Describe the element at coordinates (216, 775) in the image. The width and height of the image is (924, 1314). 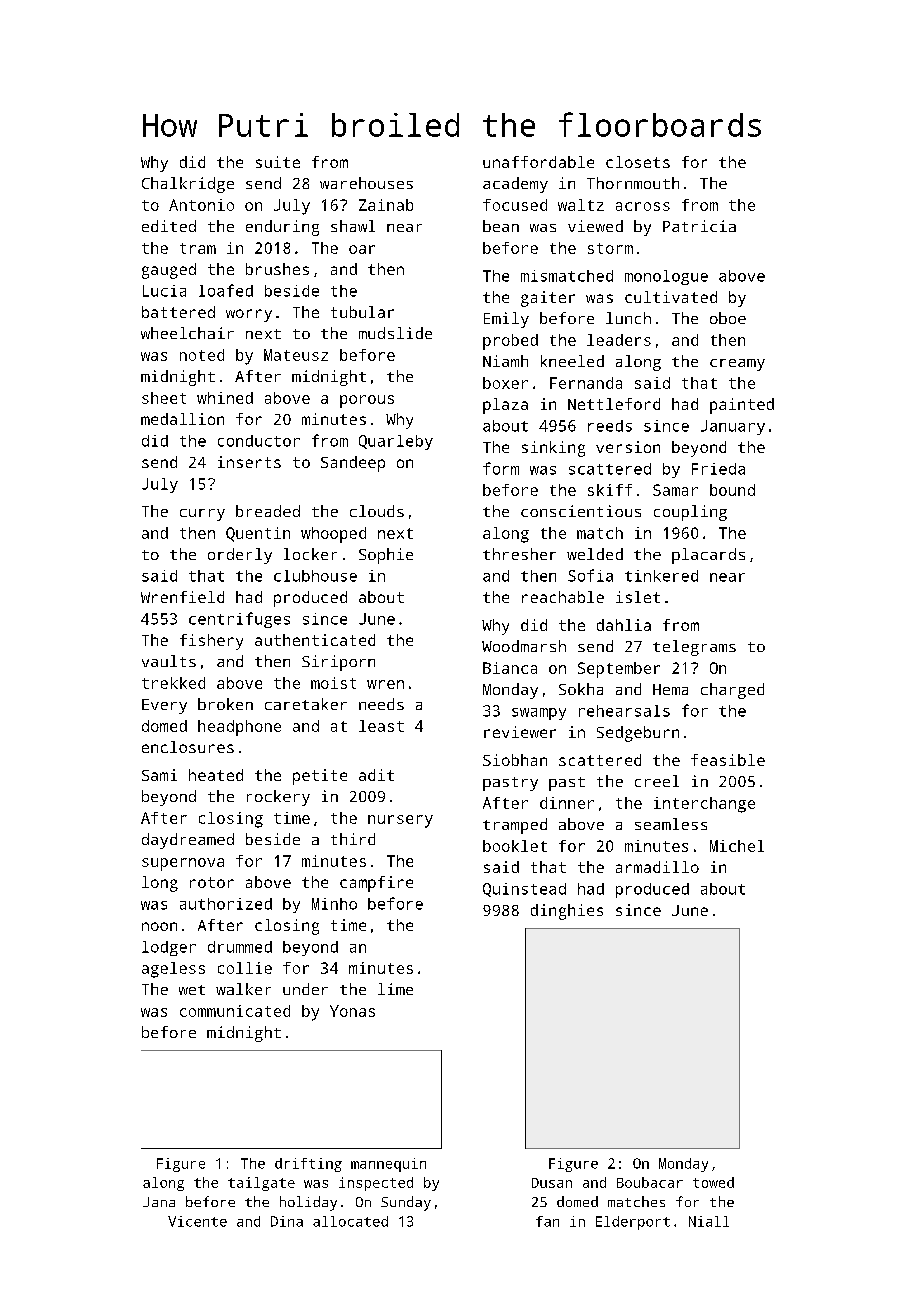
I see `heated` at that location.
